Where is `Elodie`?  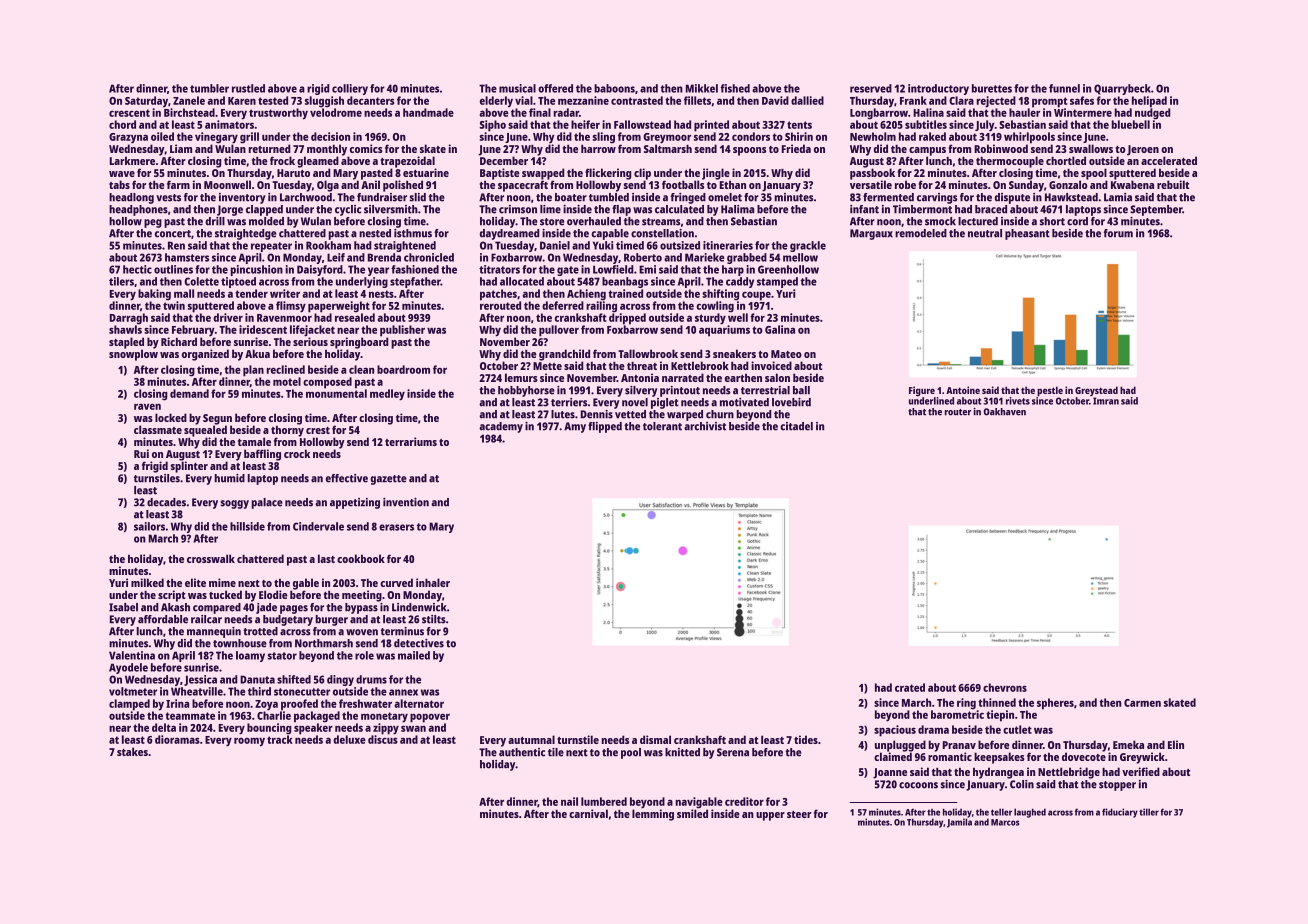
Elodie is located at coordinates (273, 594).
